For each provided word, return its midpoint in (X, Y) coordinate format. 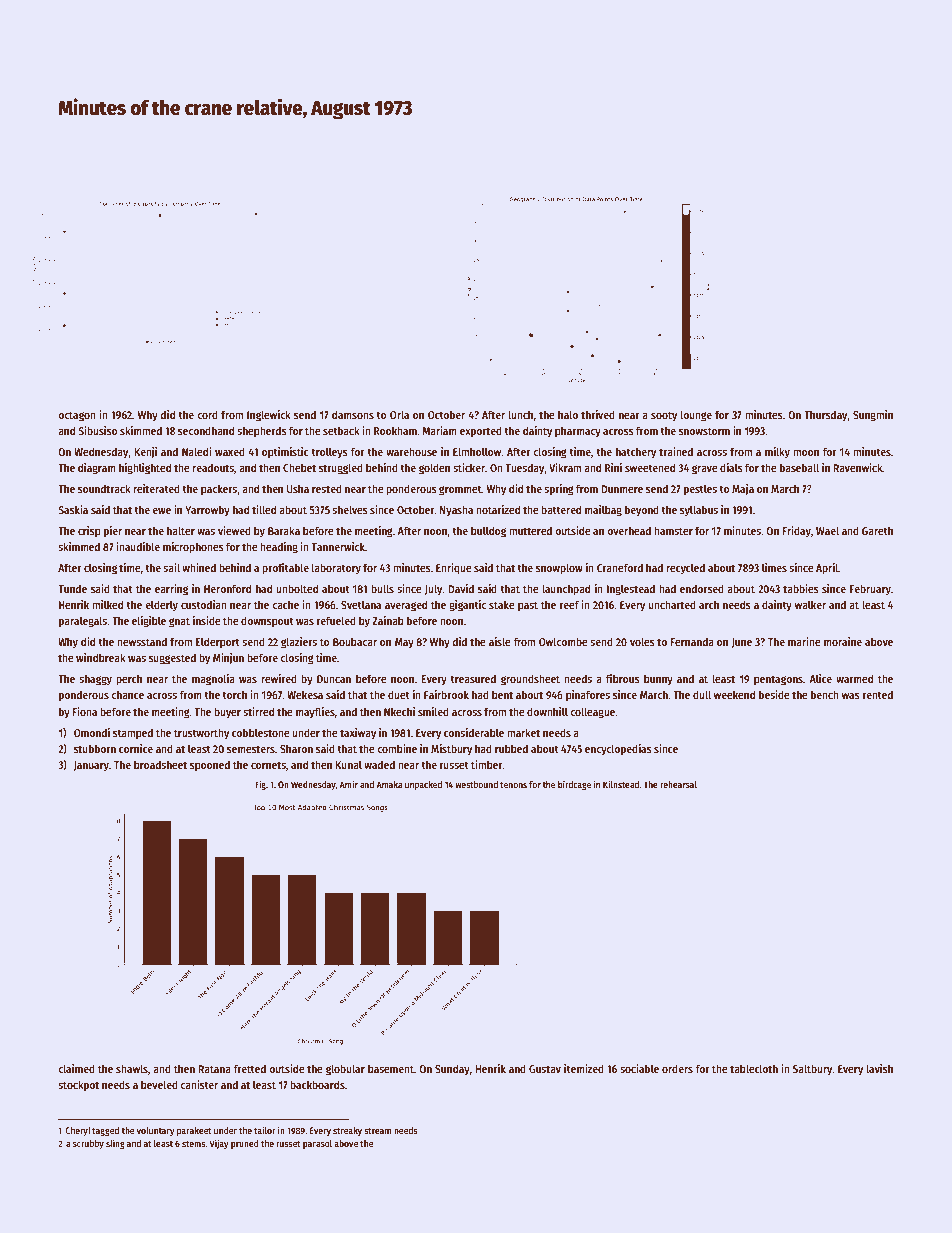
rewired (279, 678)
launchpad (566, 590)
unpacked (423, 785)
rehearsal (678, 784)
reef (569, 604)
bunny (658, 680)
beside (774, 694)
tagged (105, 1131)
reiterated (156, 488)
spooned (210, 766)
